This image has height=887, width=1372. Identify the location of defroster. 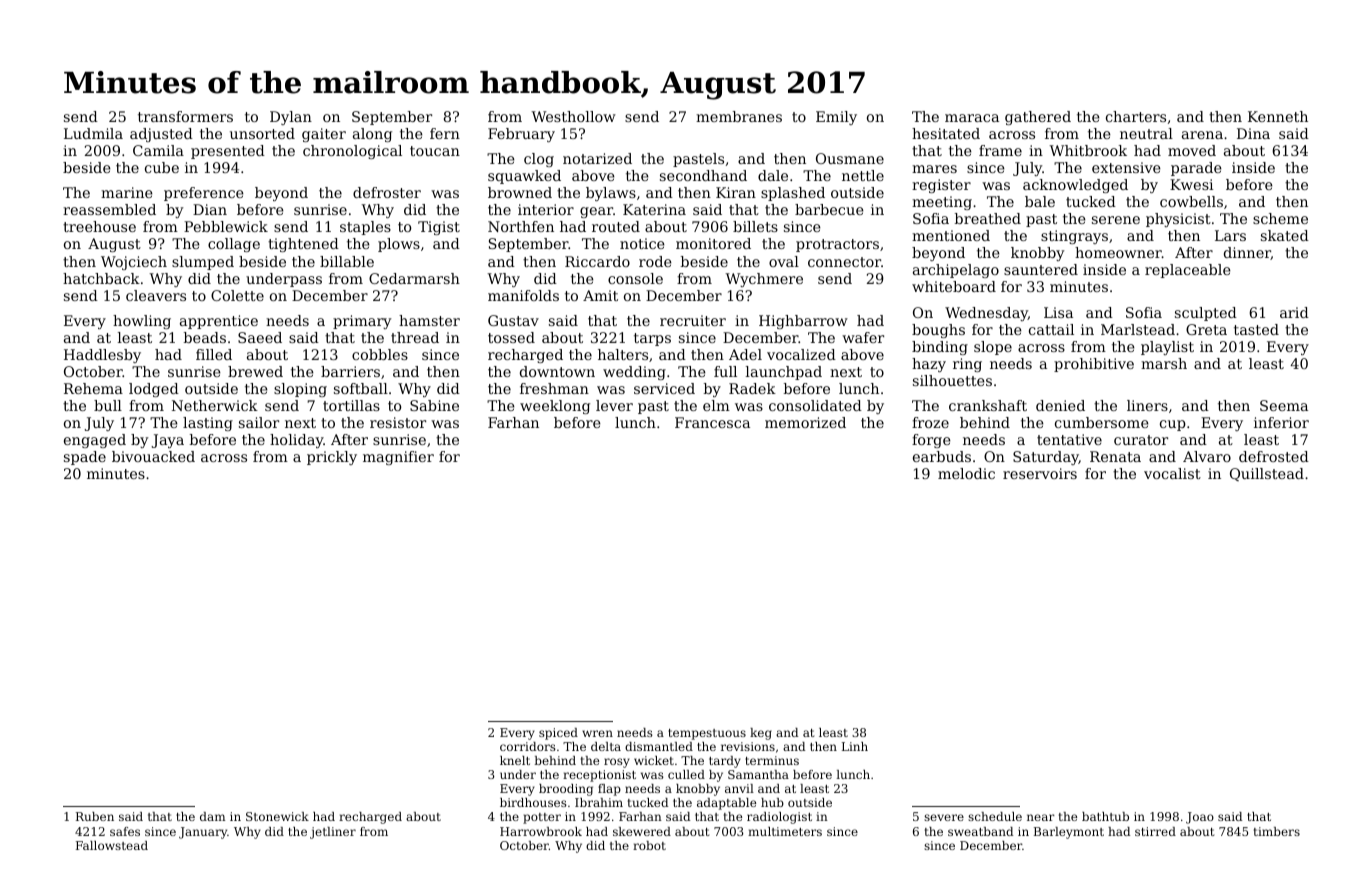
(387, 192).
